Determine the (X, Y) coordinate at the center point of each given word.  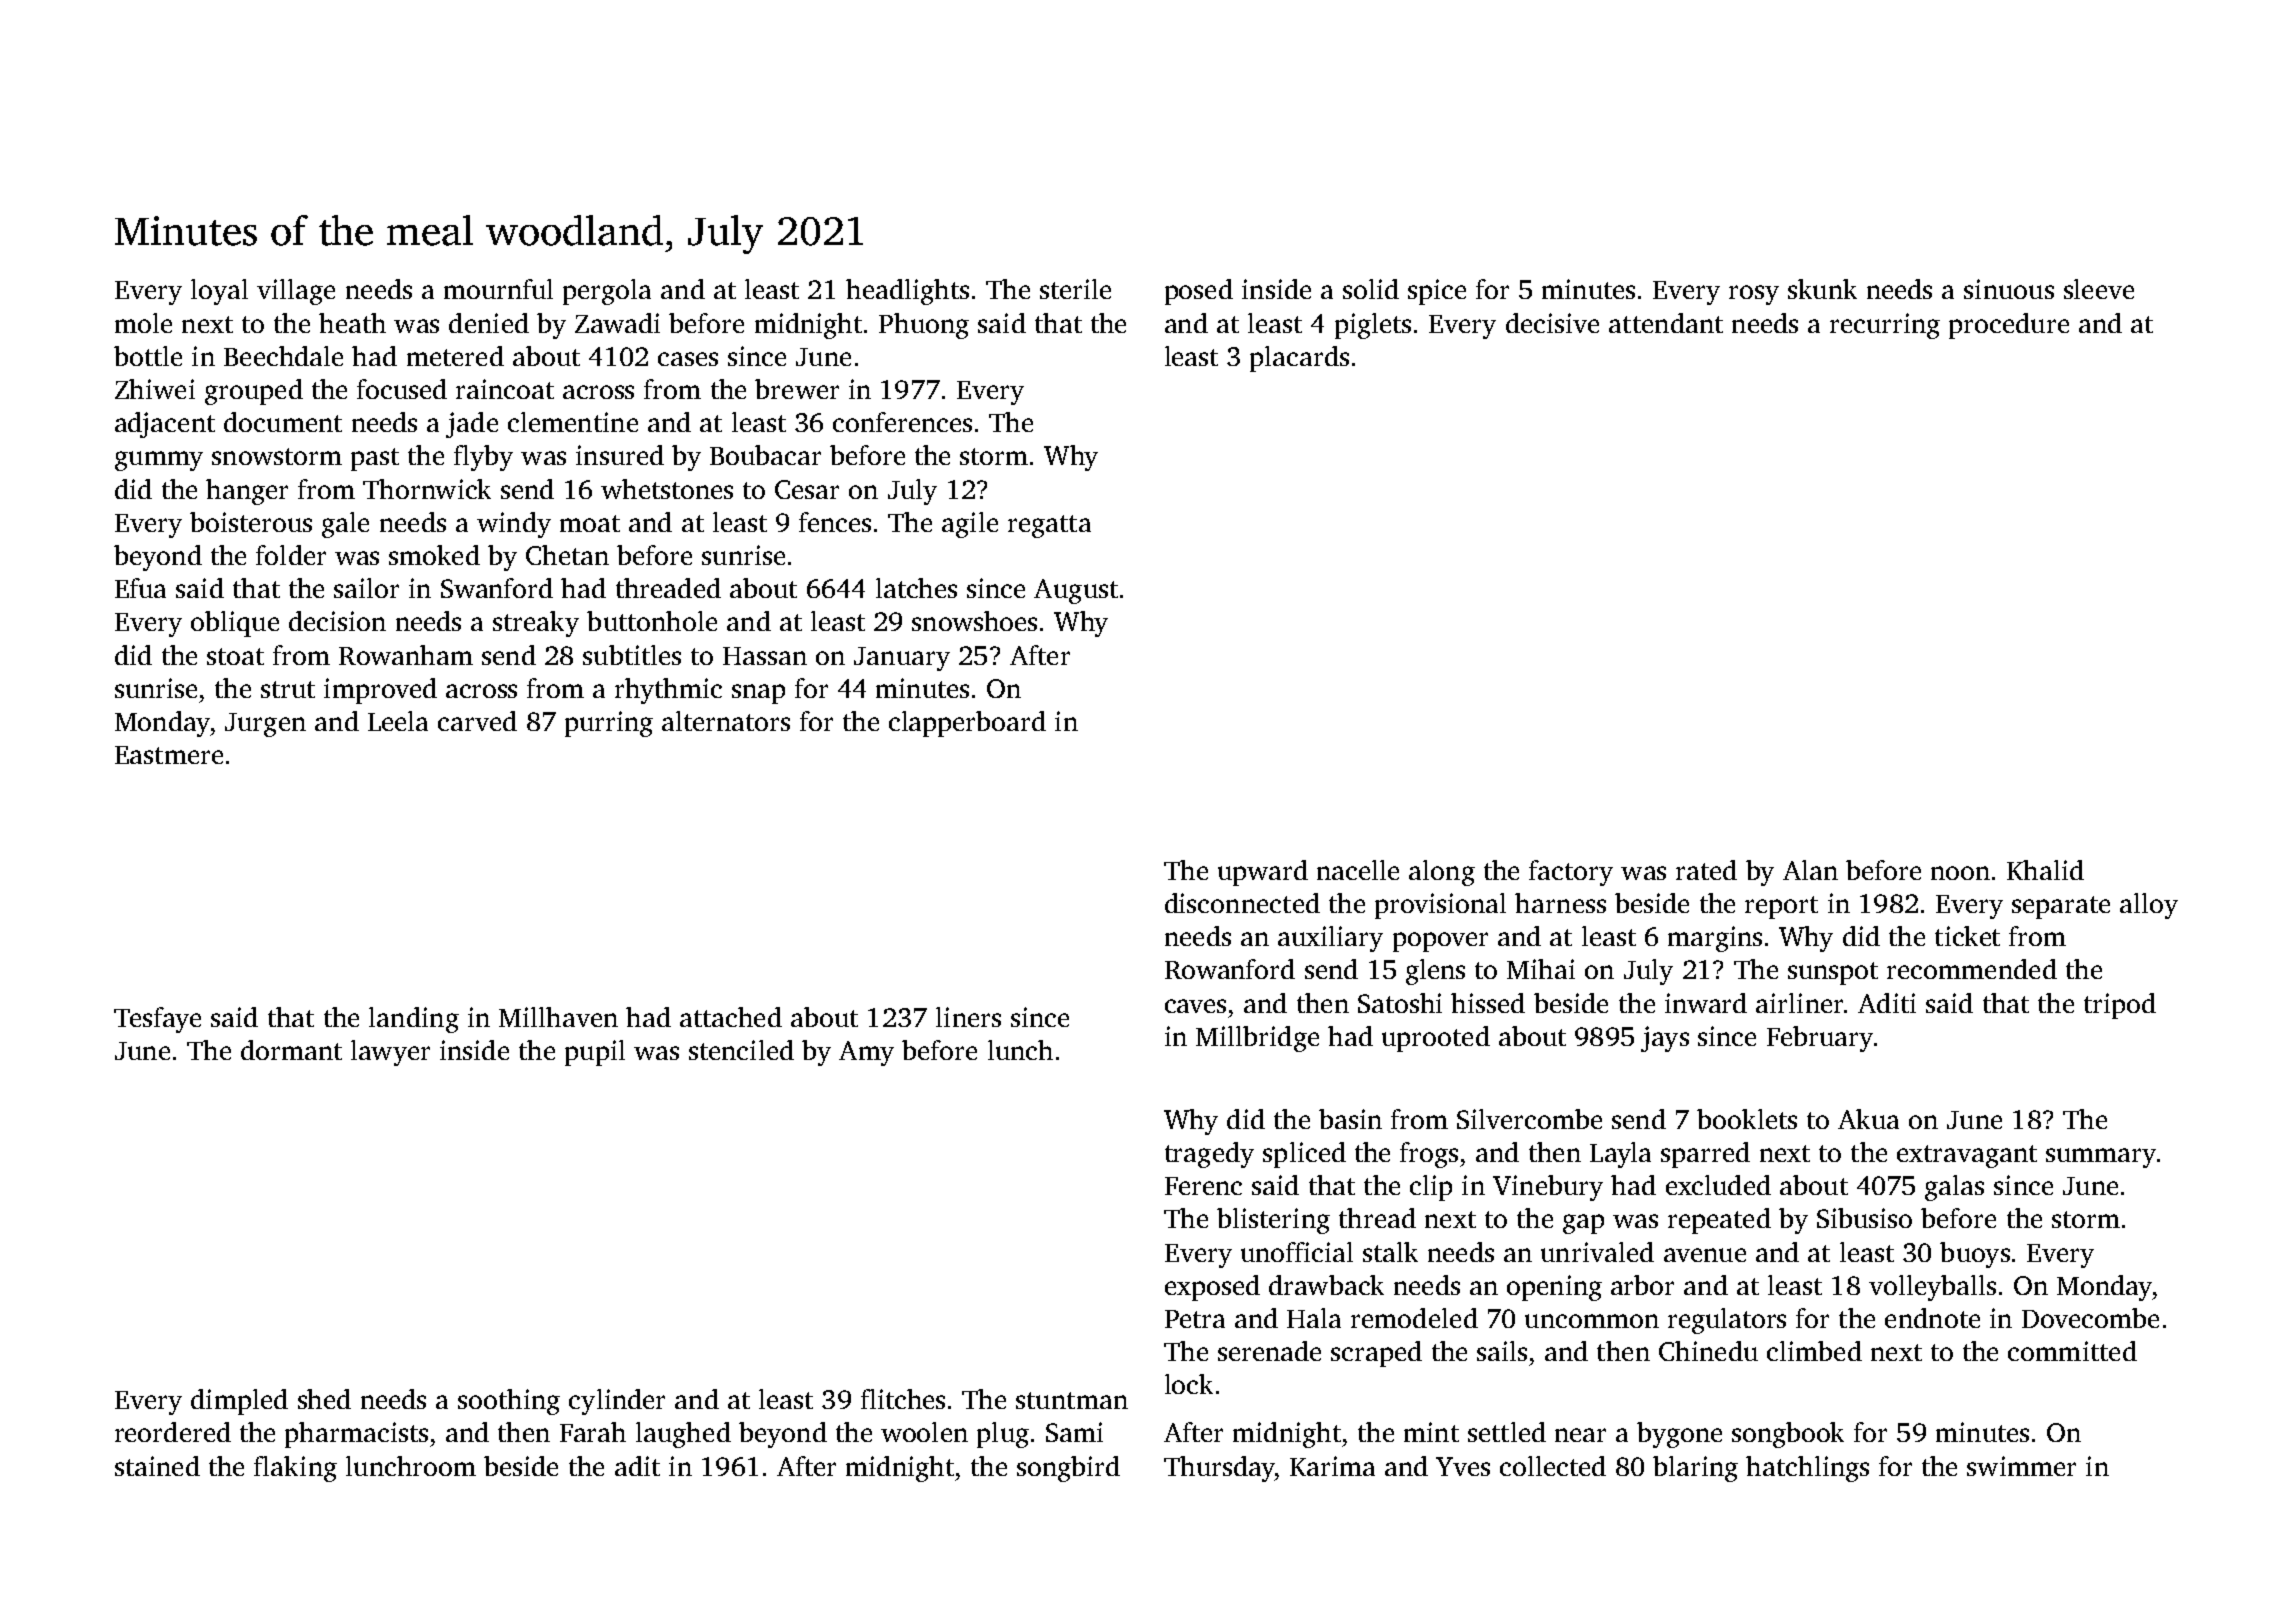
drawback (1326, 1285)
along (1442, 873)
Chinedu (1708, 1351)
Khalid (2045, 870)
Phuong (924, 326)
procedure (2009, 326)
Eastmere (169, 755)
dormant (291, 1050)
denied (489, 323)
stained (157, 1466)
